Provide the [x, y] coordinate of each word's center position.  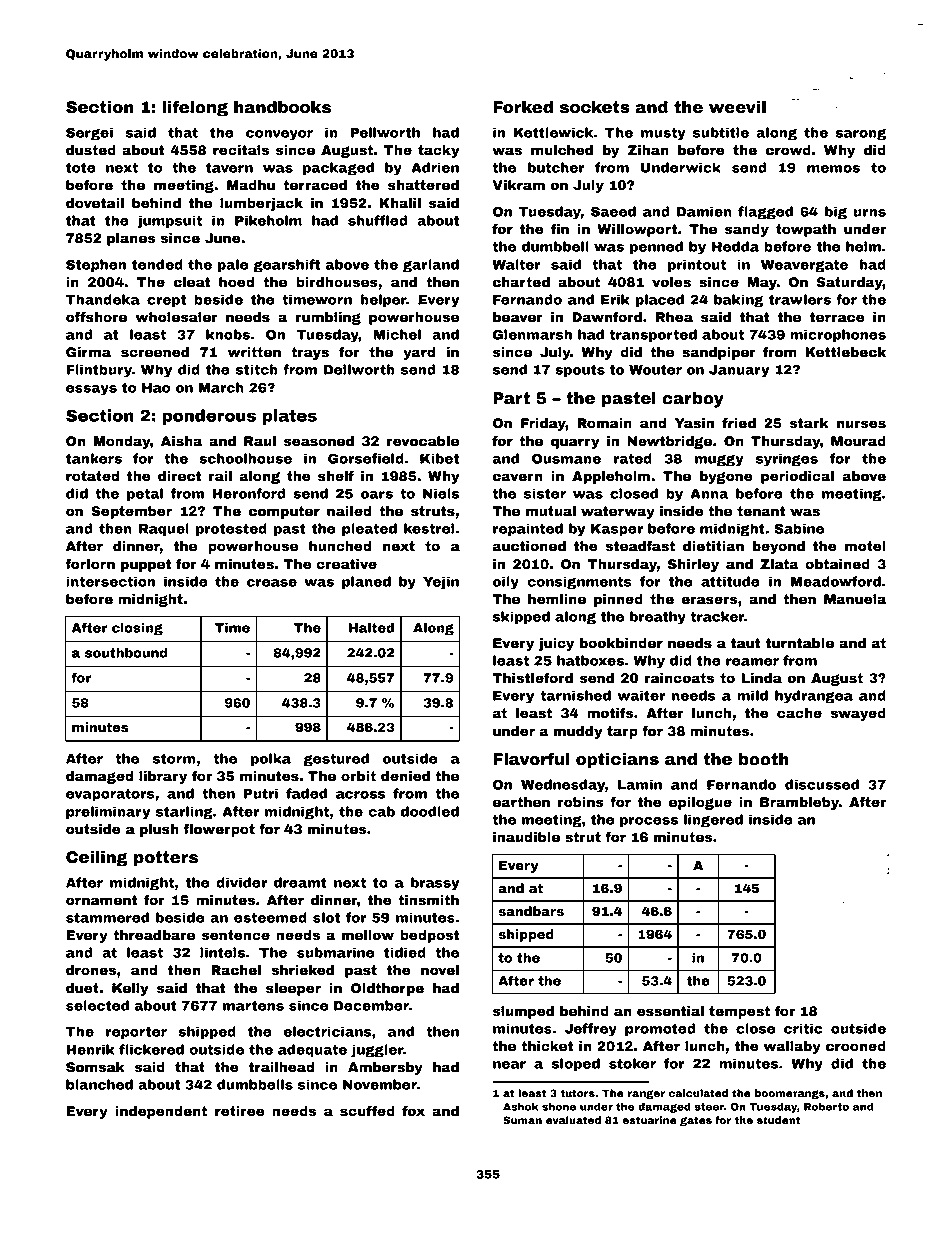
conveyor [279, 135]
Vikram [519, 185]
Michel [397, 334]
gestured [336, 760]
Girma [88, 352]
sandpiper [719, 353]
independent [161, 1112]
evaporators [110, 795]
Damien [704, 211]
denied [405, 776]
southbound [126, 653]
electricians [327, 1031]
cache [799, 713]
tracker [717, 616]
